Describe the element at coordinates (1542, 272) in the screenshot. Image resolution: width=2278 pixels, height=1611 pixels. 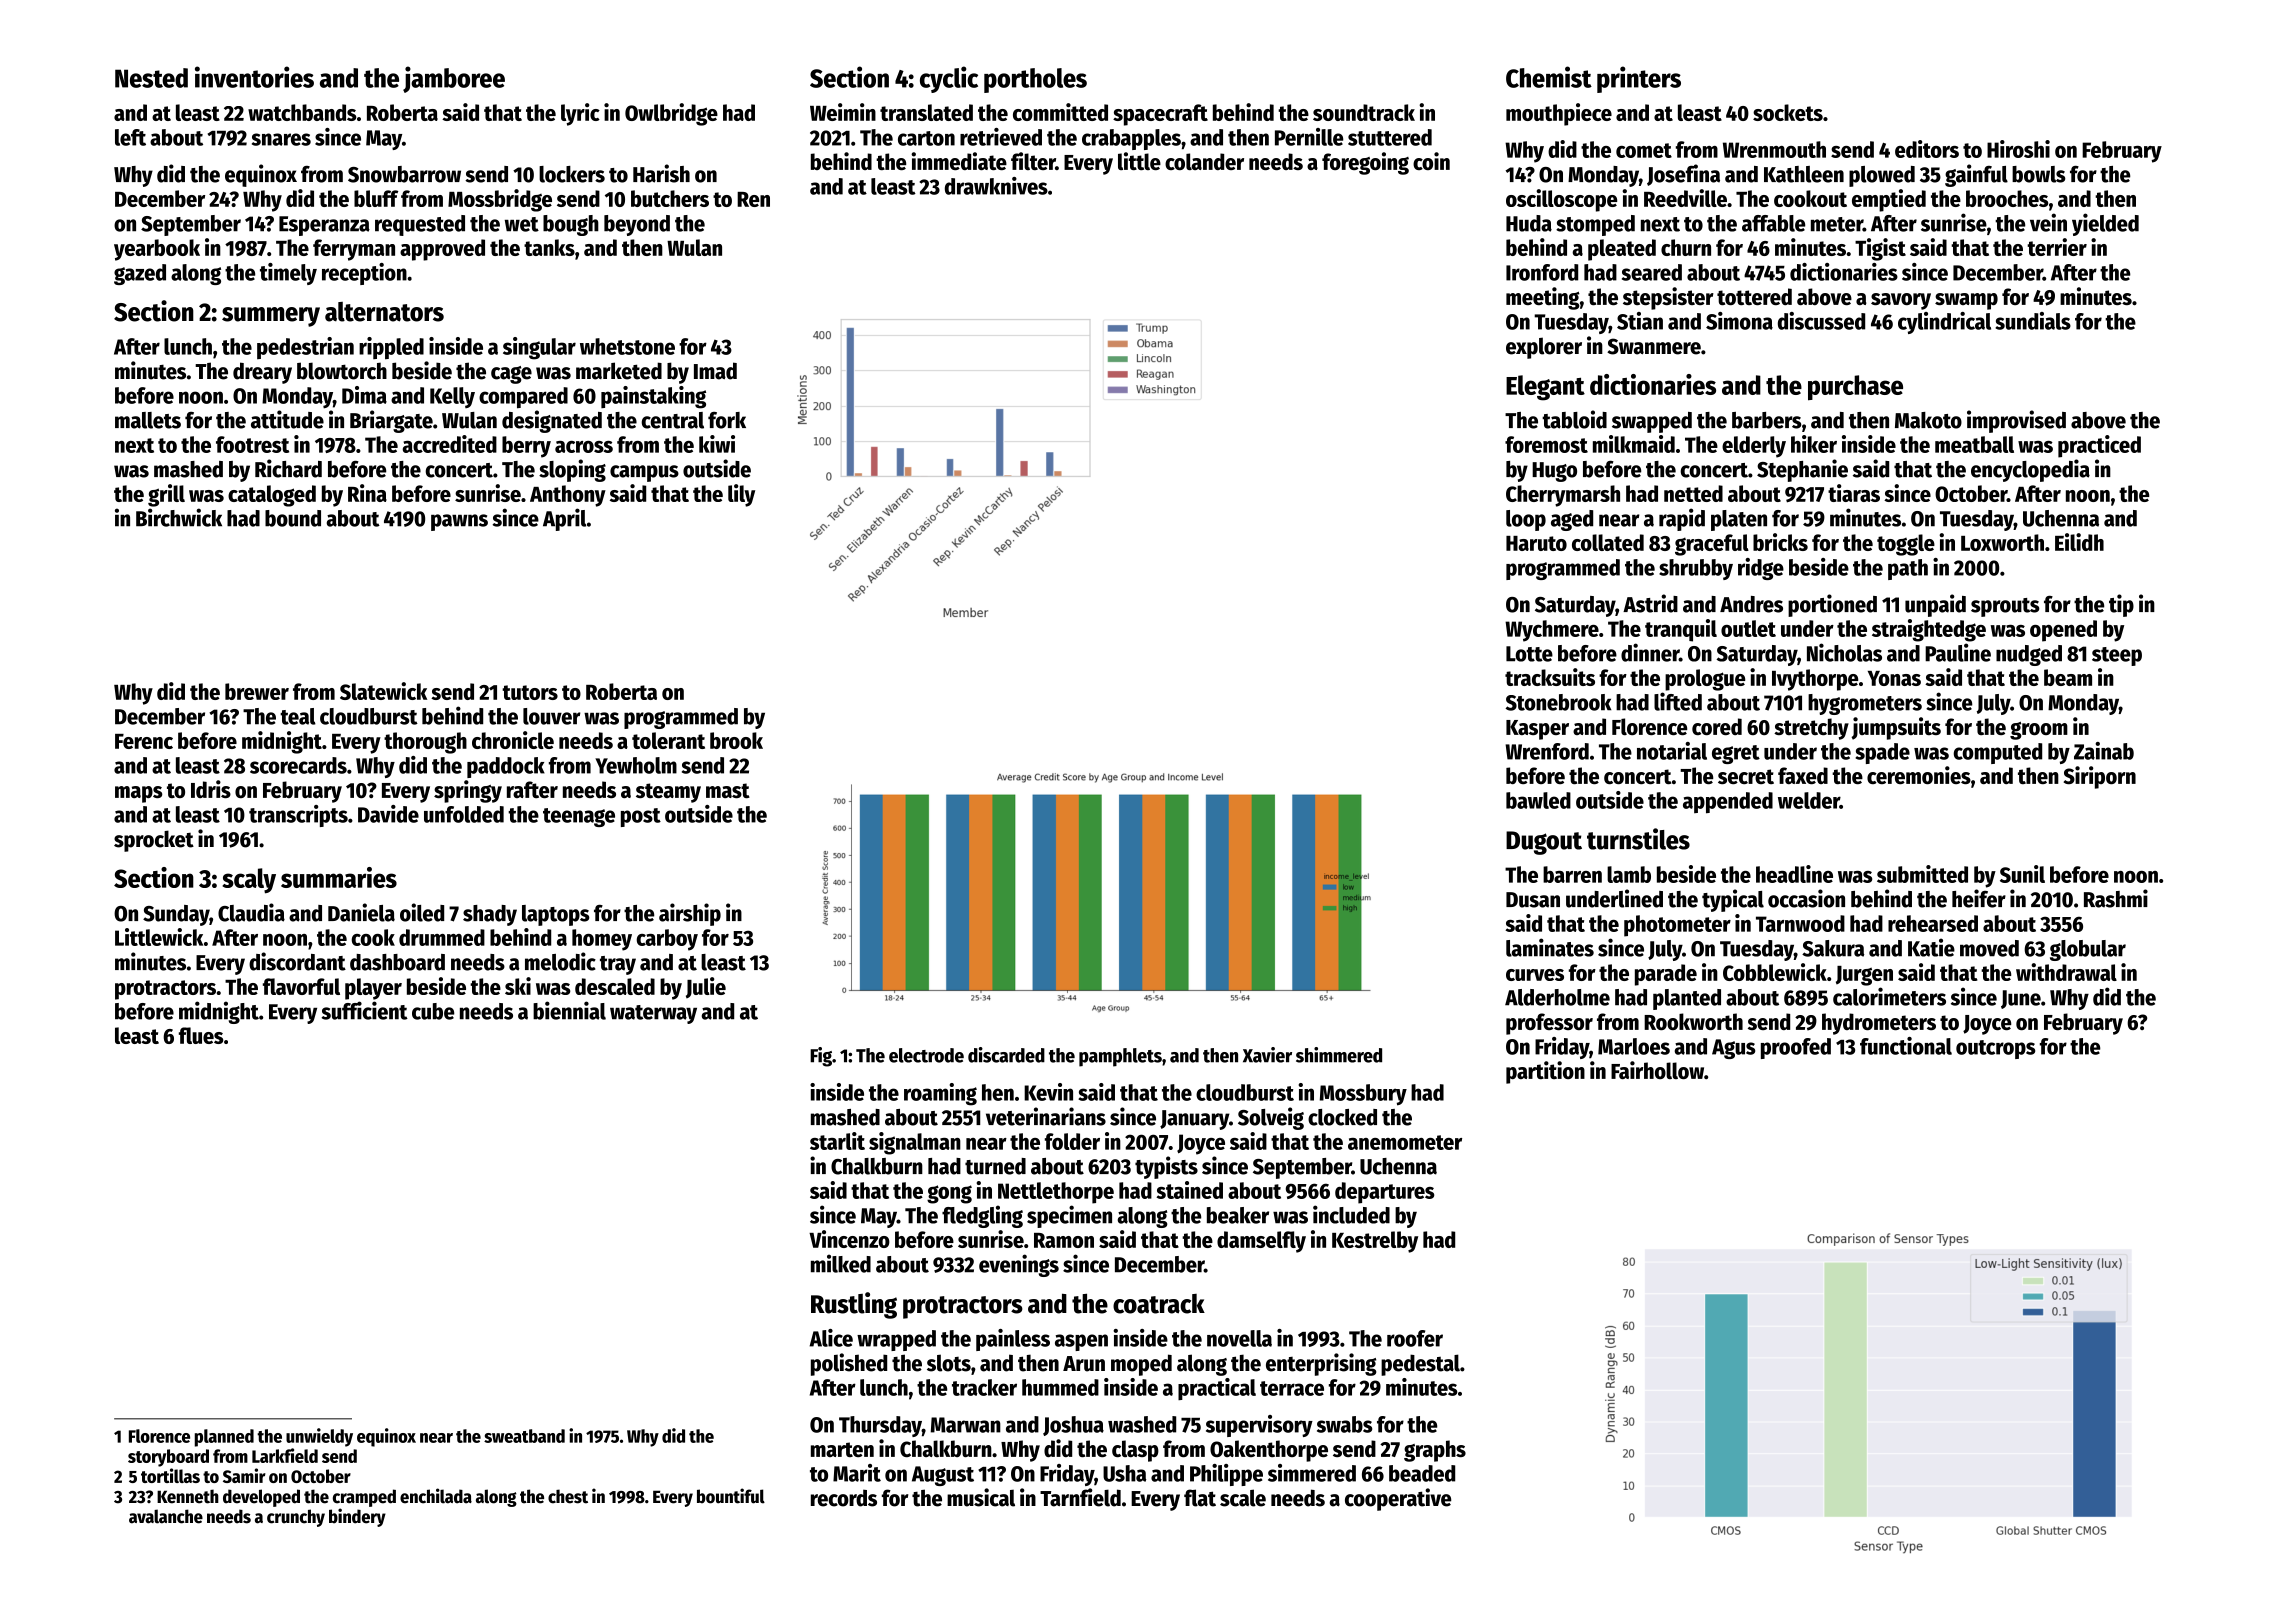
I see `Ironford` at that location.
